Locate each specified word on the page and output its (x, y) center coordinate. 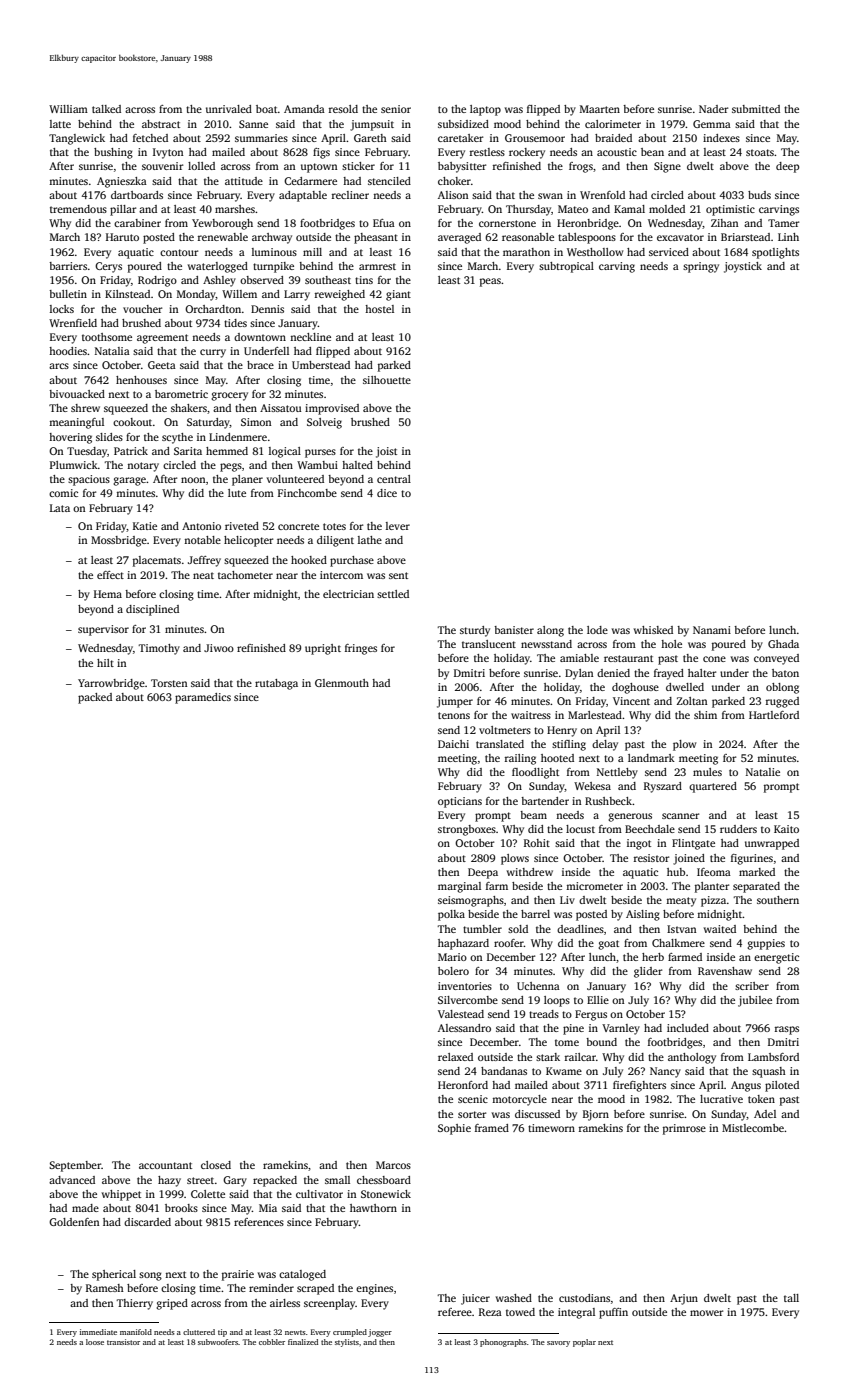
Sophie (454, 1129)
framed (492, 1128)
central (394, 479)
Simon (256, 422)
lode (597, 630)
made (85, 1208)
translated (500, 744)
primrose (684, 1129)
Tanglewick (77, 139)
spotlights (775, 253)
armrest (377, 266)
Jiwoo (219, 648)
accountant (165, 1165)
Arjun (684, 1299)
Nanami (712, 630)
